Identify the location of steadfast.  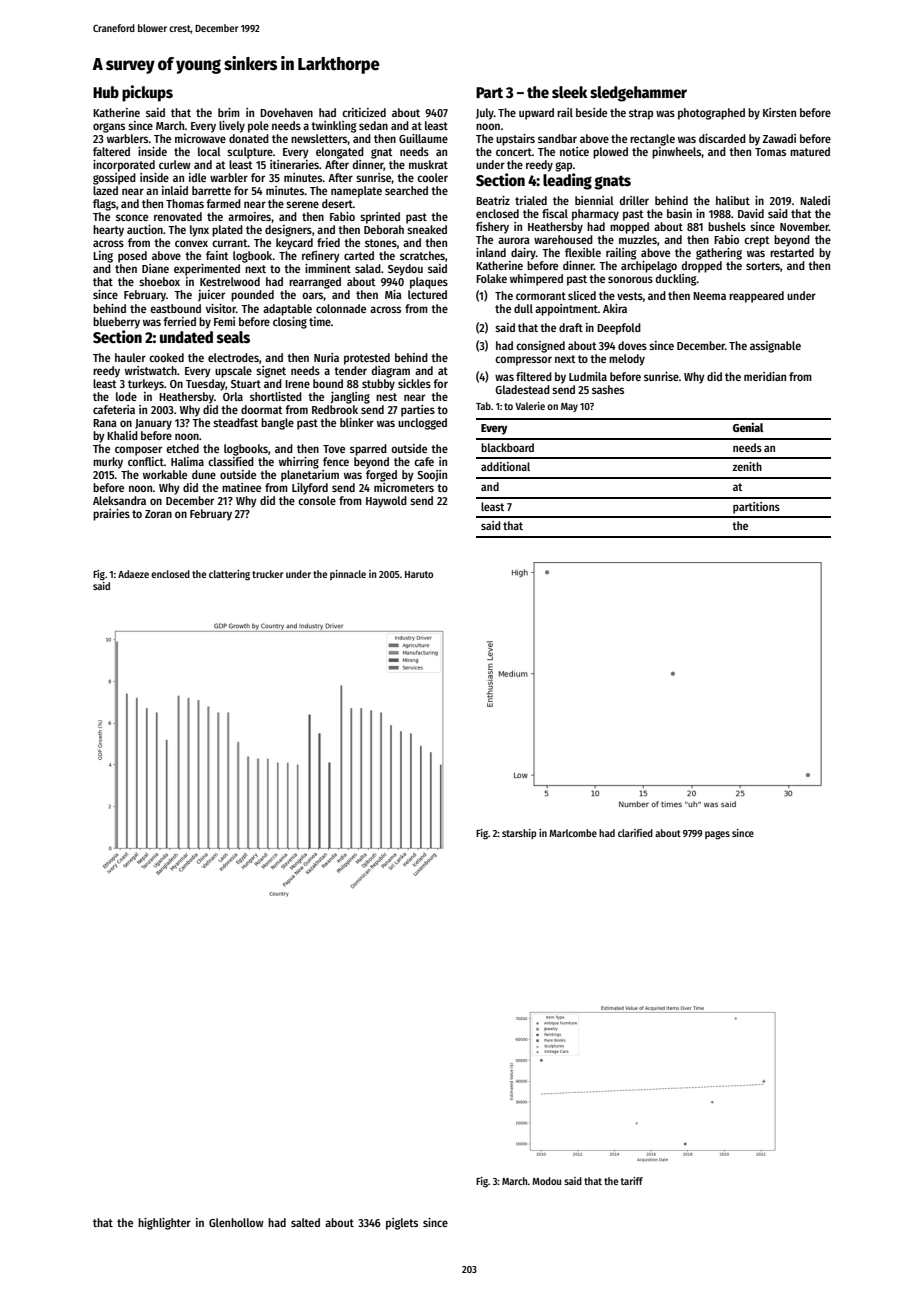
(235, 422).
